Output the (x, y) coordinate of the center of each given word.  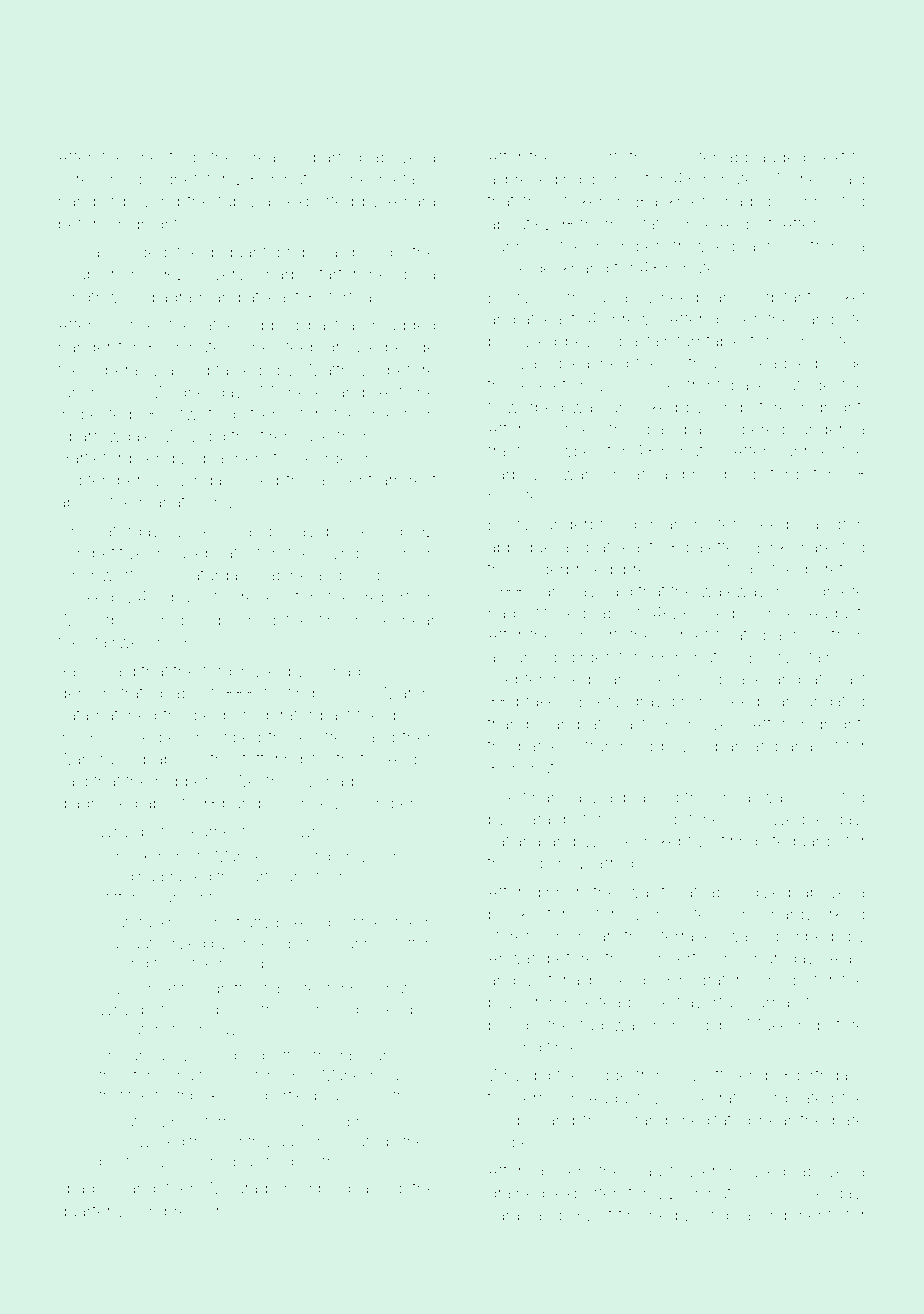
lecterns (212, 1121)
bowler (514, 1002)
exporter (587, 1195)
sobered (754, 429)
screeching (100, 181)
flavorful (706, 1001)
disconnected (814, 201)
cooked (86, 597)
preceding (543, 181)
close (508, 268)
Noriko (801, 179)
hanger (85, 349)
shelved (372, 531)
